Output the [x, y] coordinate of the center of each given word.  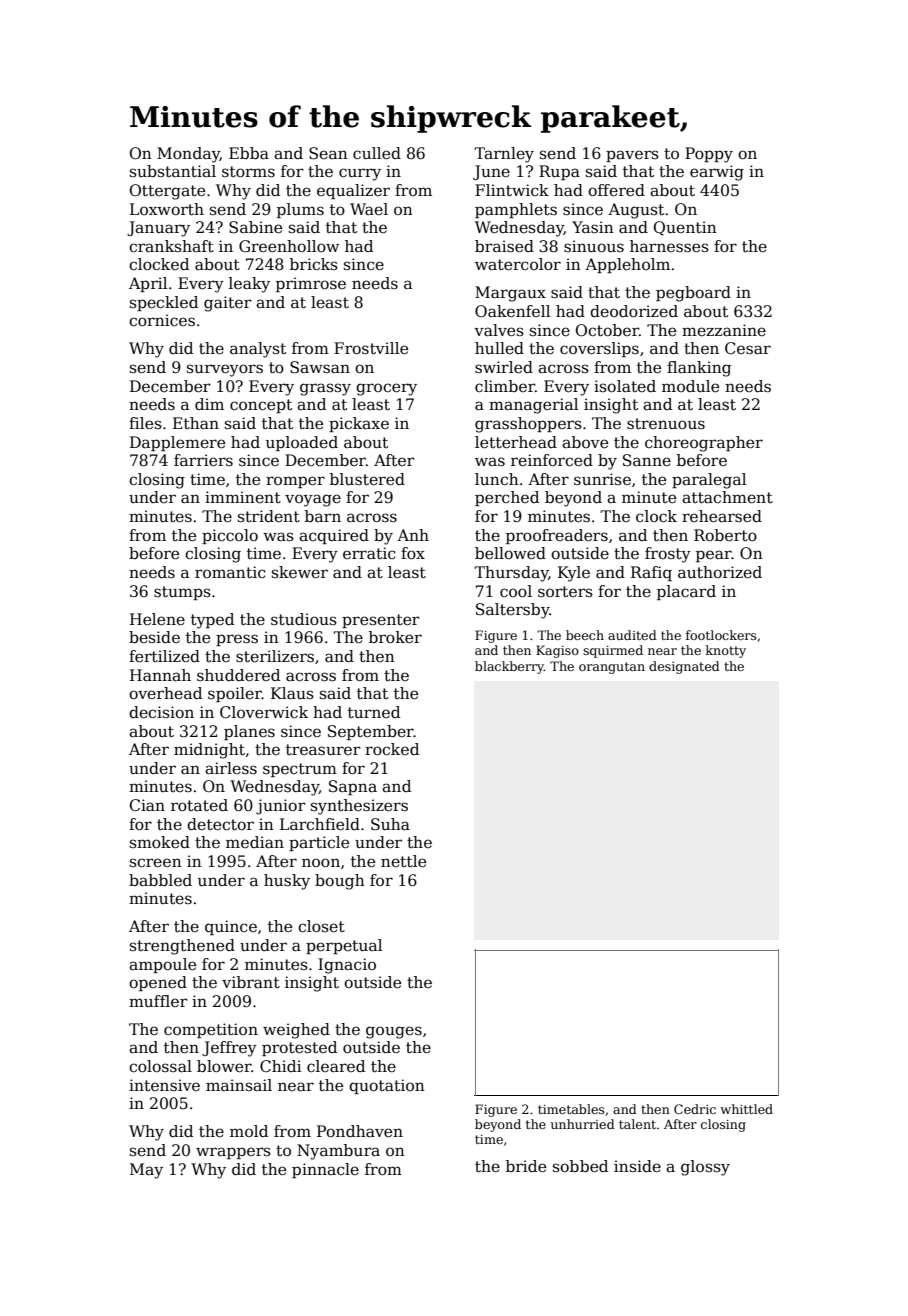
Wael [369, 209]
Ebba [249, 153]
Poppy [709, 155]
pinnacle [325, 1170]
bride [526, 1166]
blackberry [509, 667]
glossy [705, 1168]
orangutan [612, 668]
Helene [157, 619]
